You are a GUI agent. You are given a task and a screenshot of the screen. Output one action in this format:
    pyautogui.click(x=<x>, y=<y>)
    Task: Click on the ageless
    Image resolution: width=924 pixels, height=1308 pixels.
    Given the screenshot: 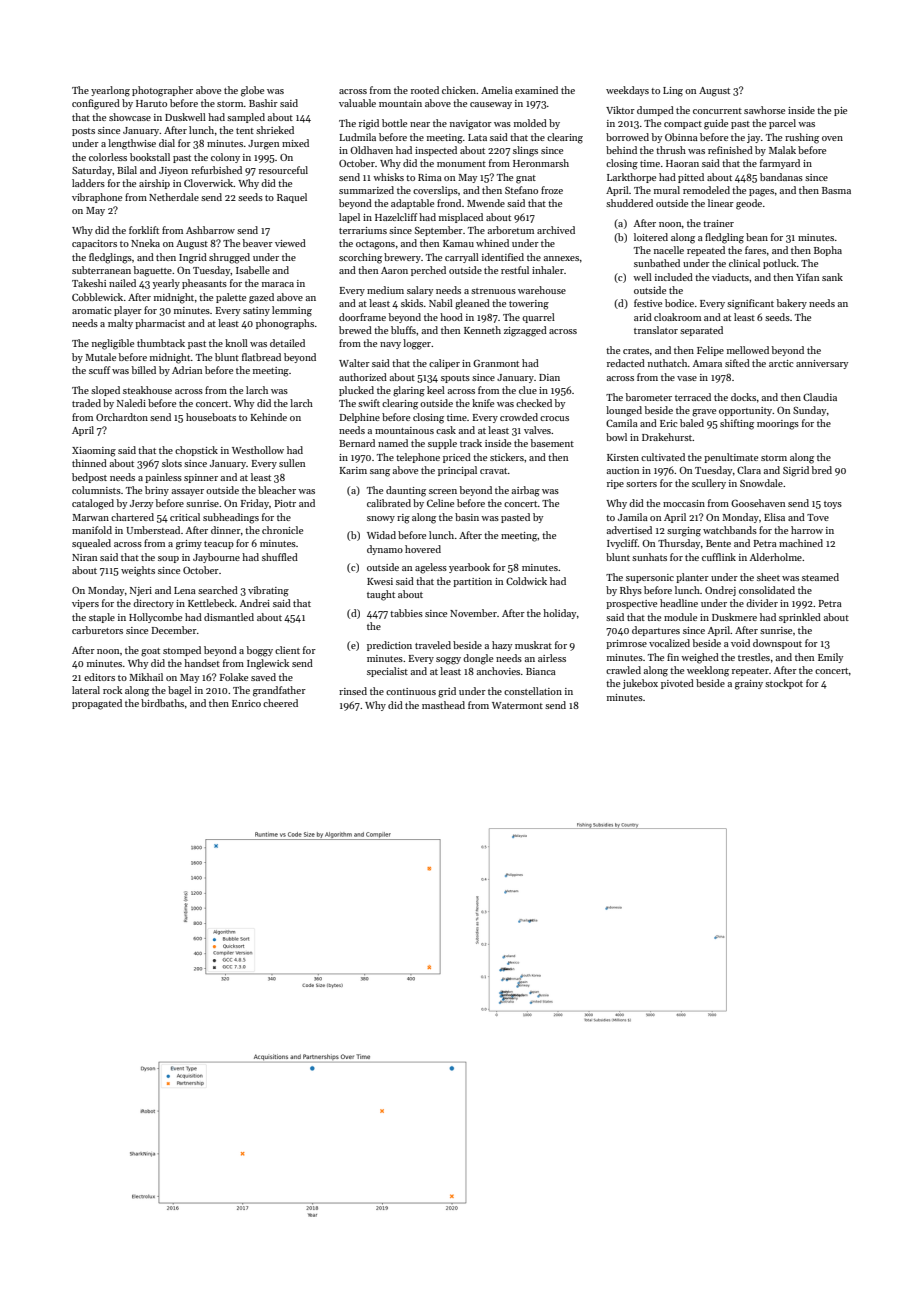 What is the action you would take?
    pyautogui.click(x=431, y=568)
